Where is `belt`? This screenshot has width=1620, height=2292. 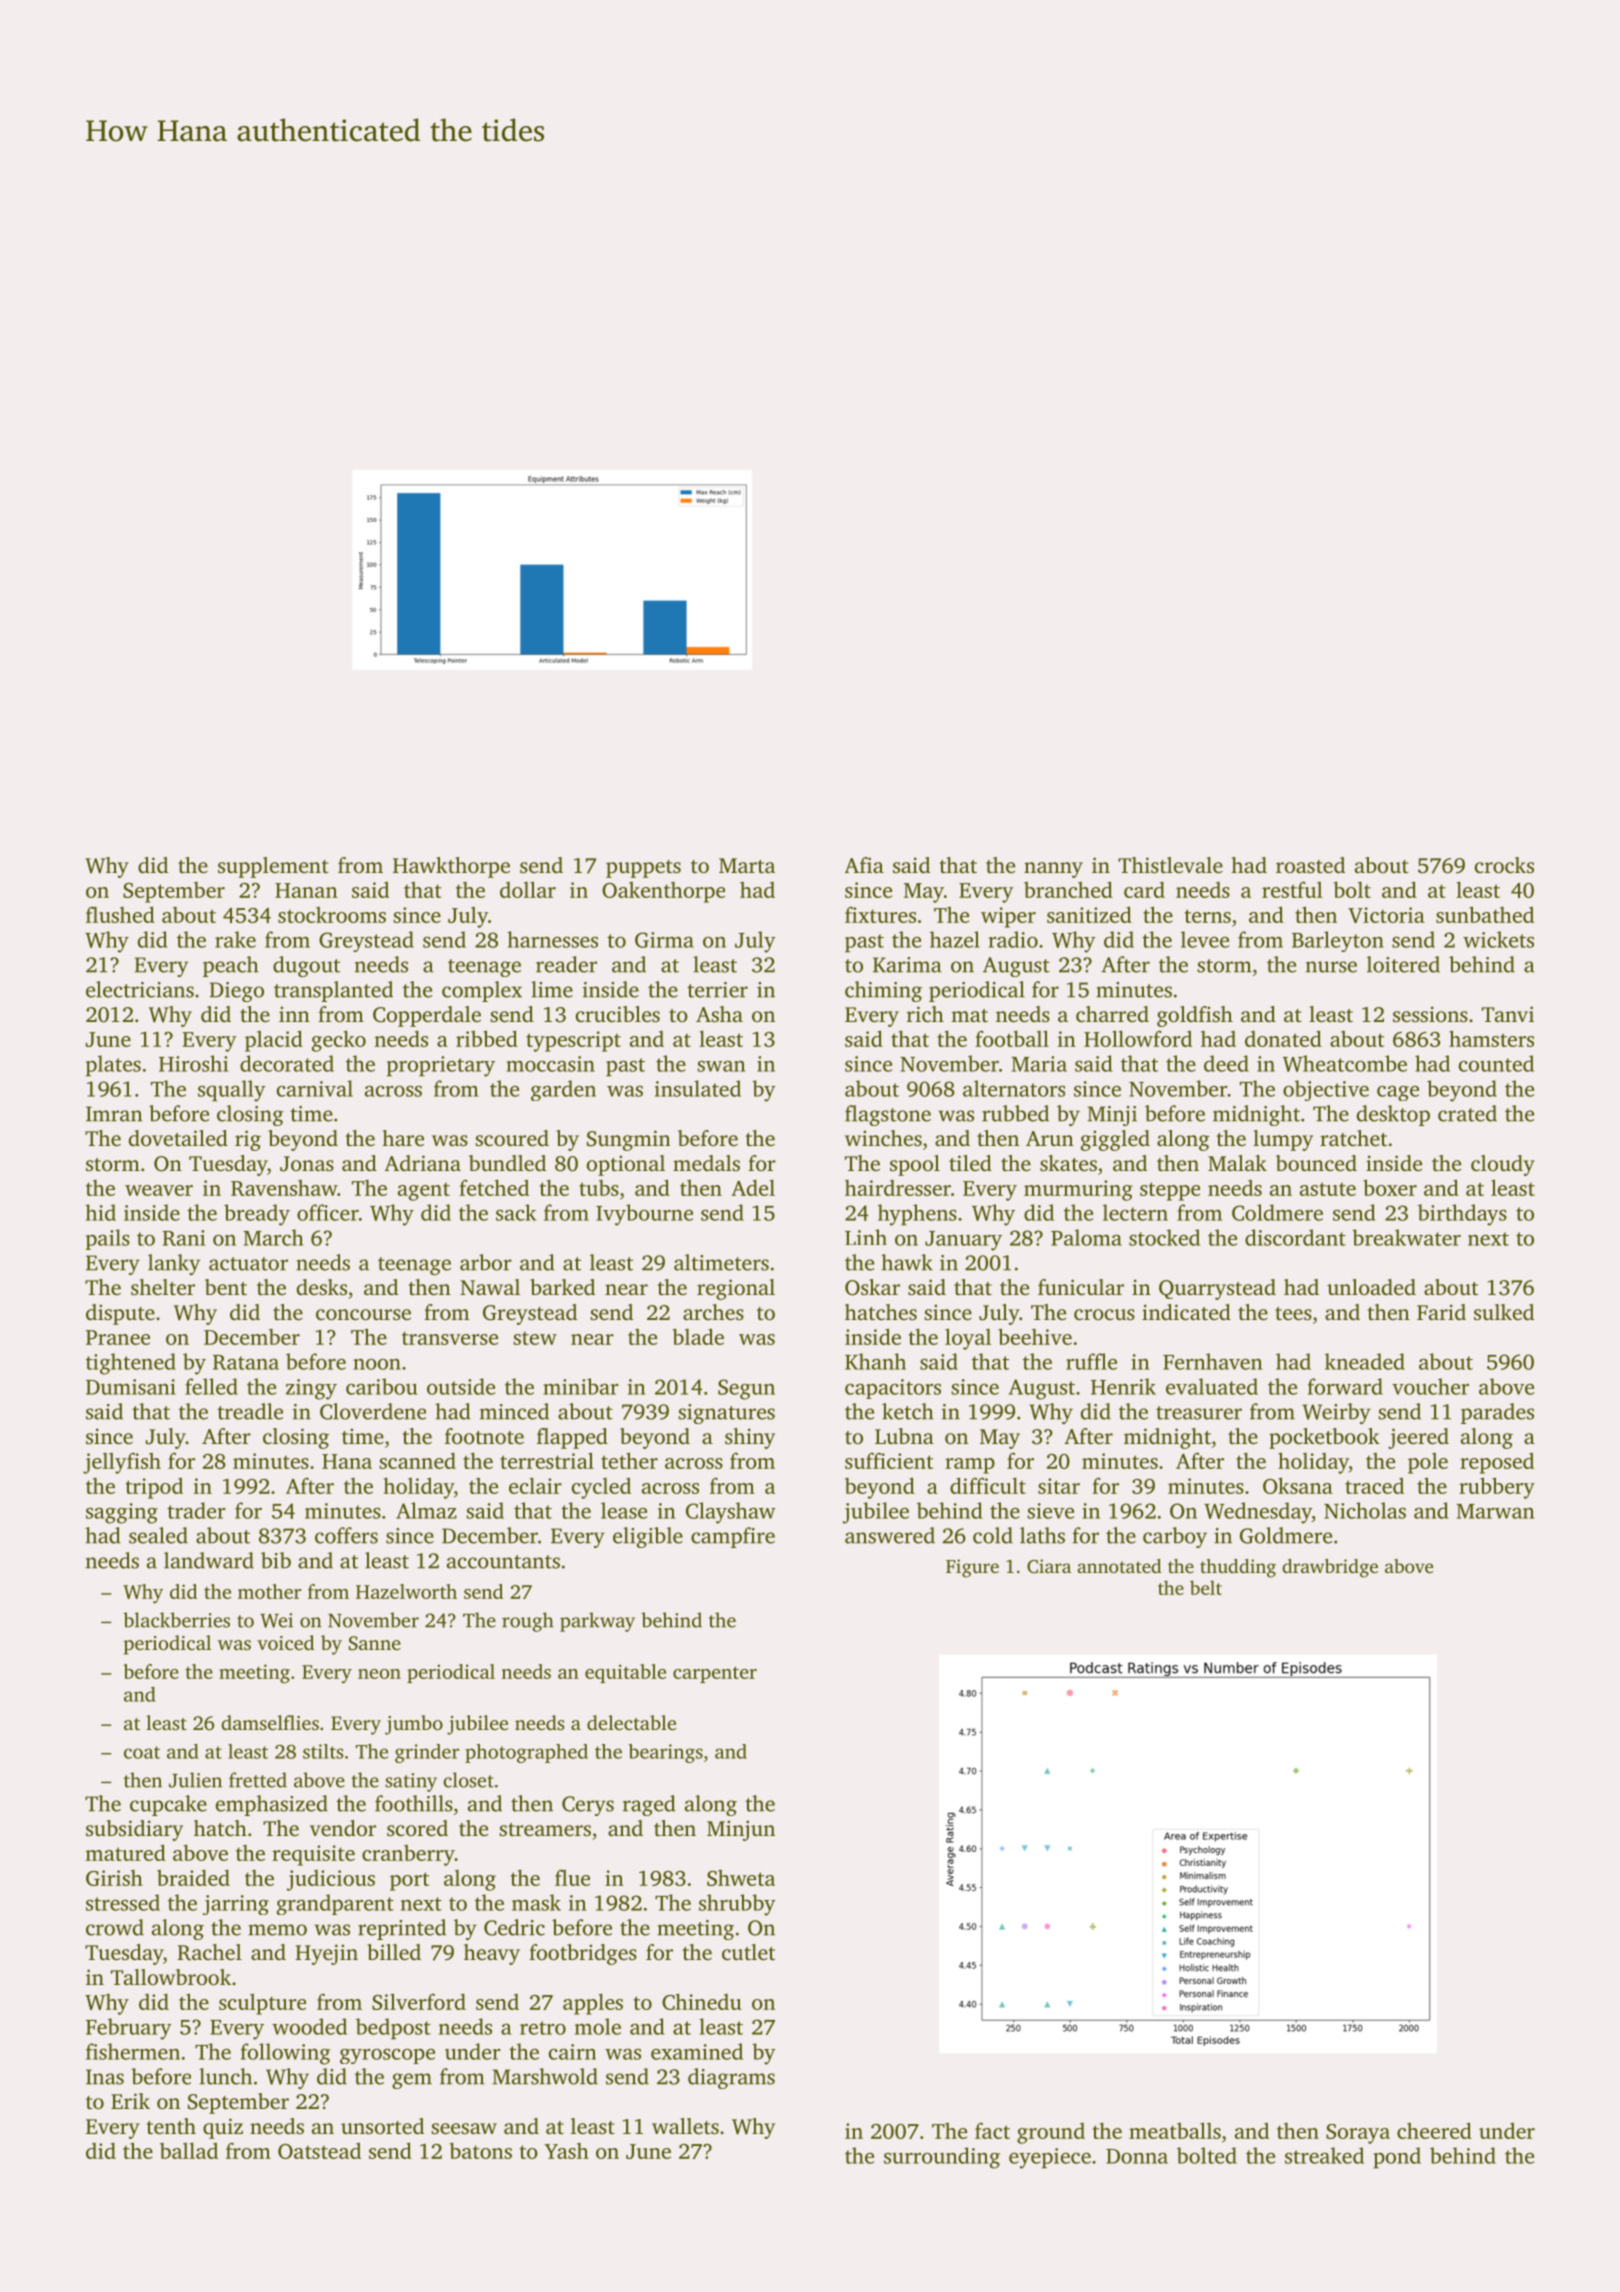 belt is located at coordinates (1206, 1587).
